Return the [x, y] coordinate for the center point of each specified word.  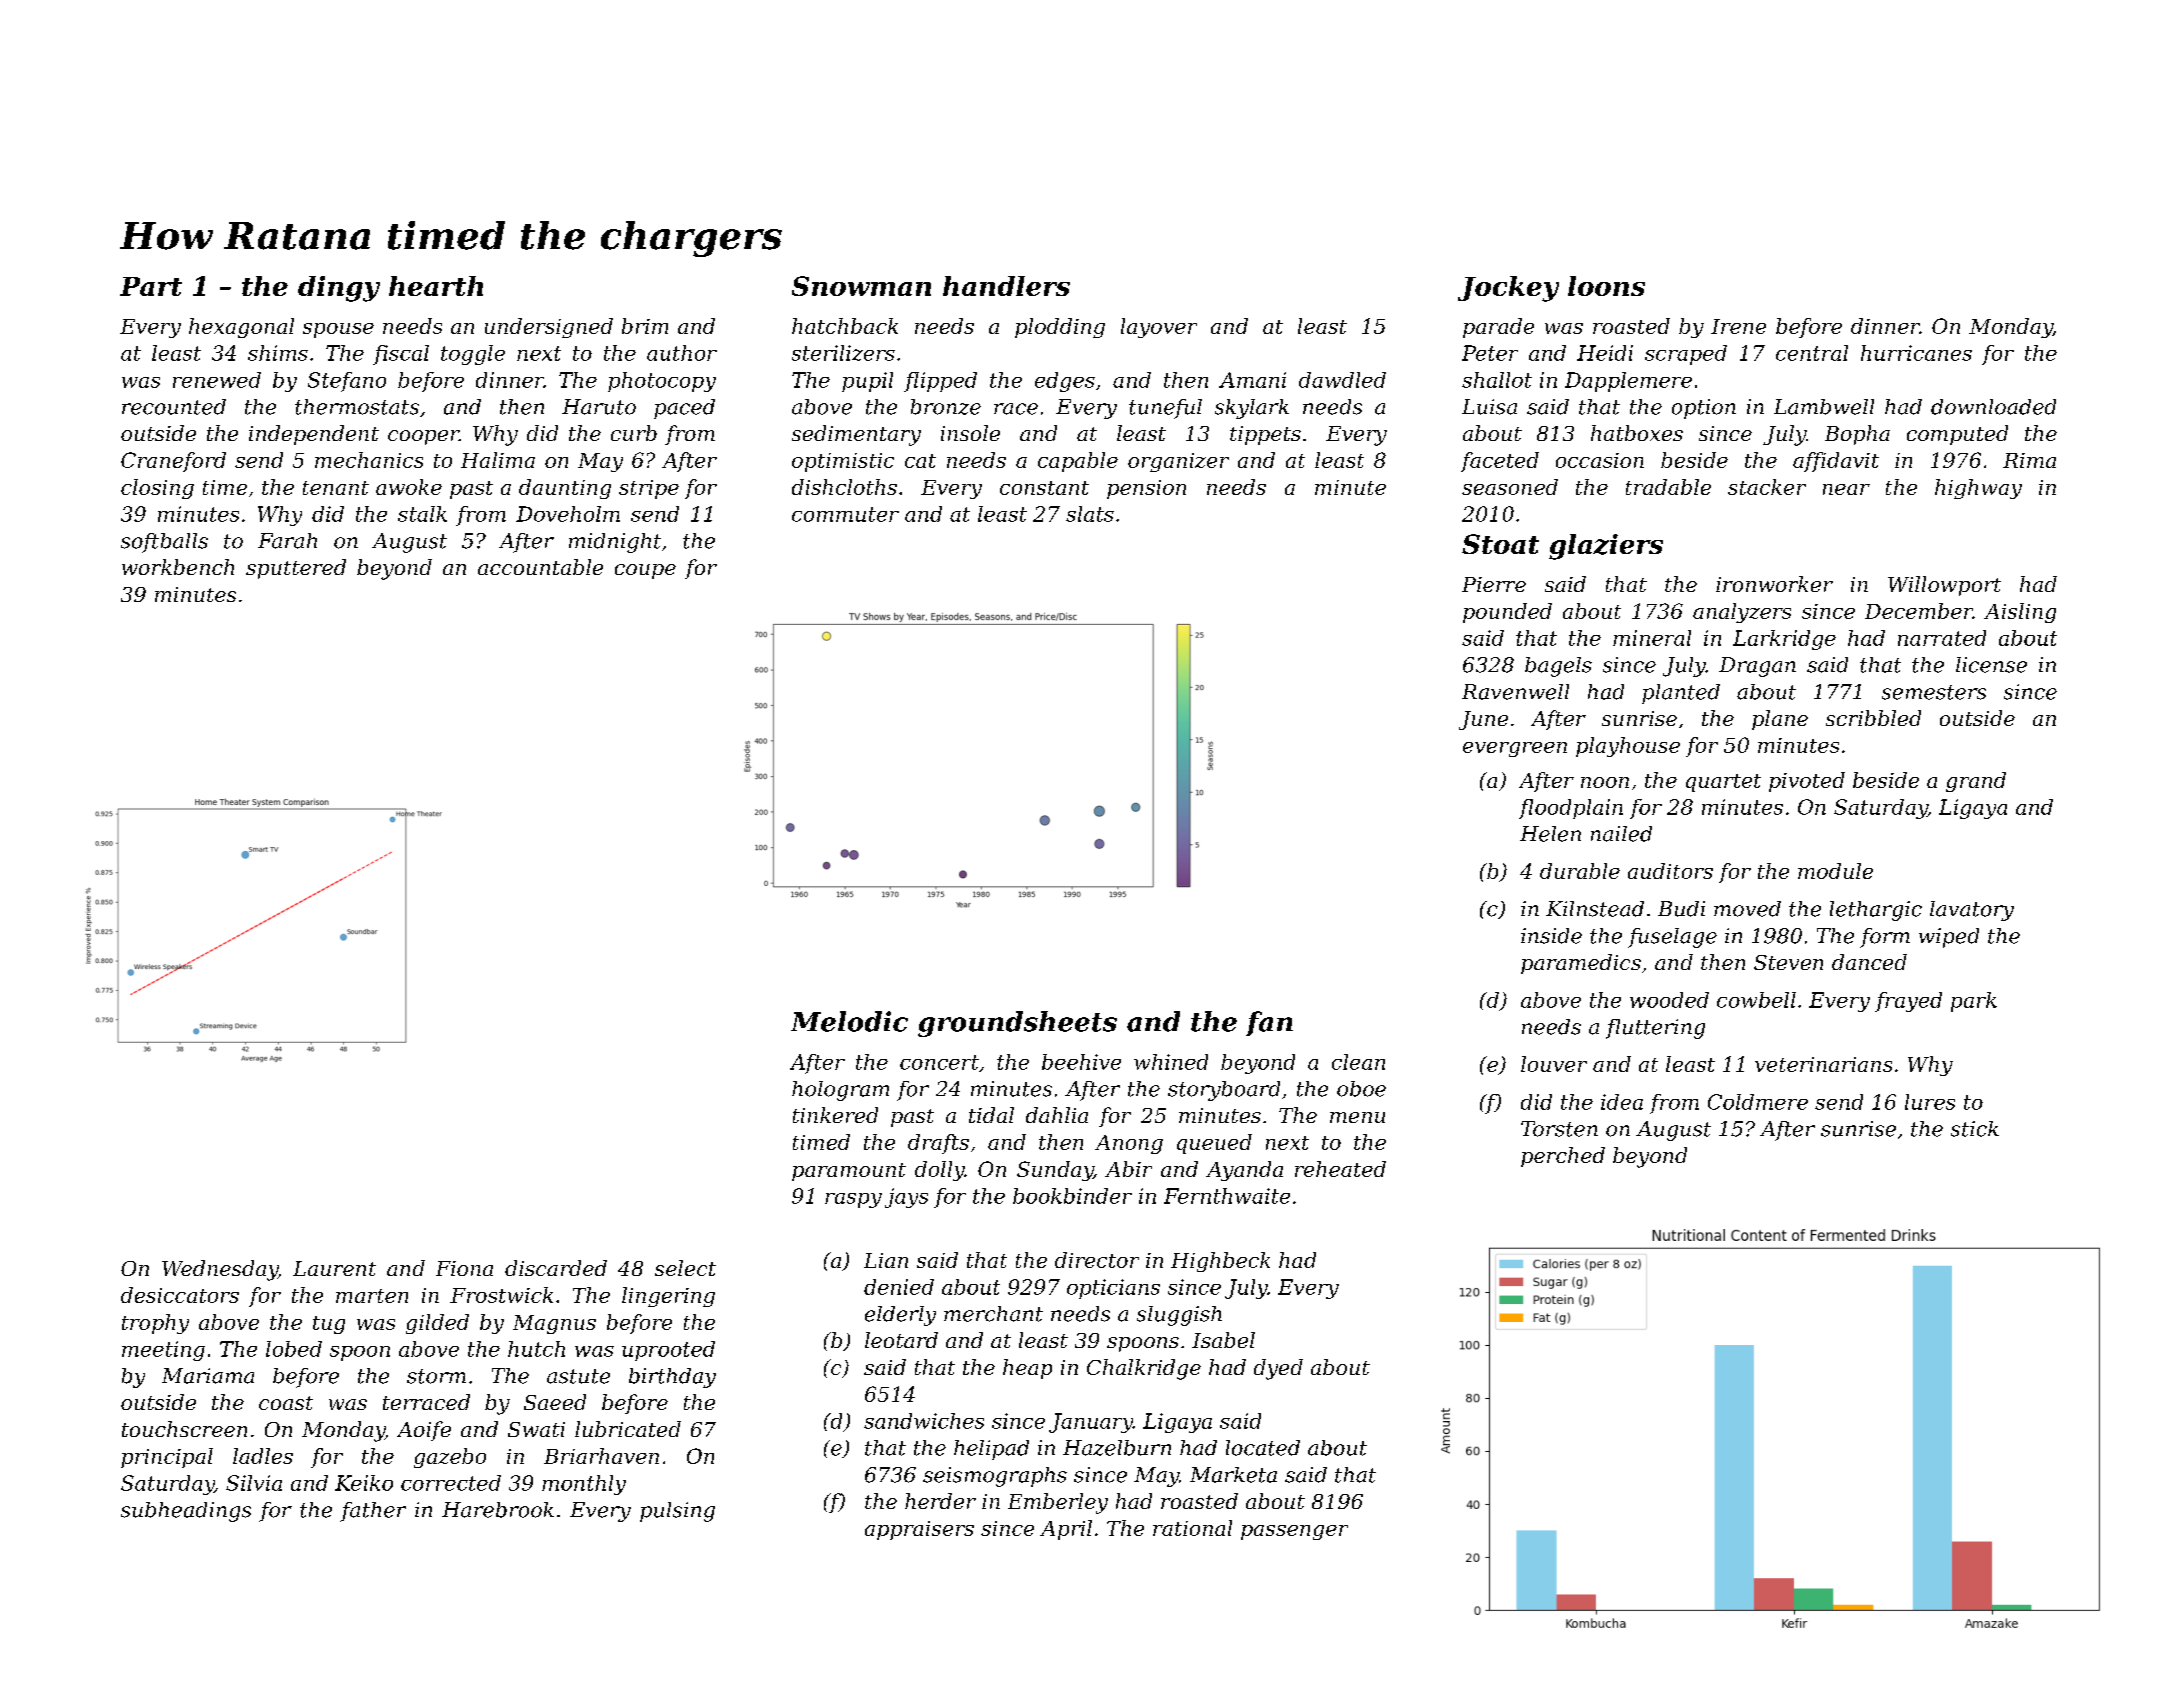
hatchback [845, 326]
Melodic [849, 1021]
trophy [155, 1324]
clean [1358, 1062]
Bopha [1857, 435]
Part [151, 286]
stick [1975, 1129]
